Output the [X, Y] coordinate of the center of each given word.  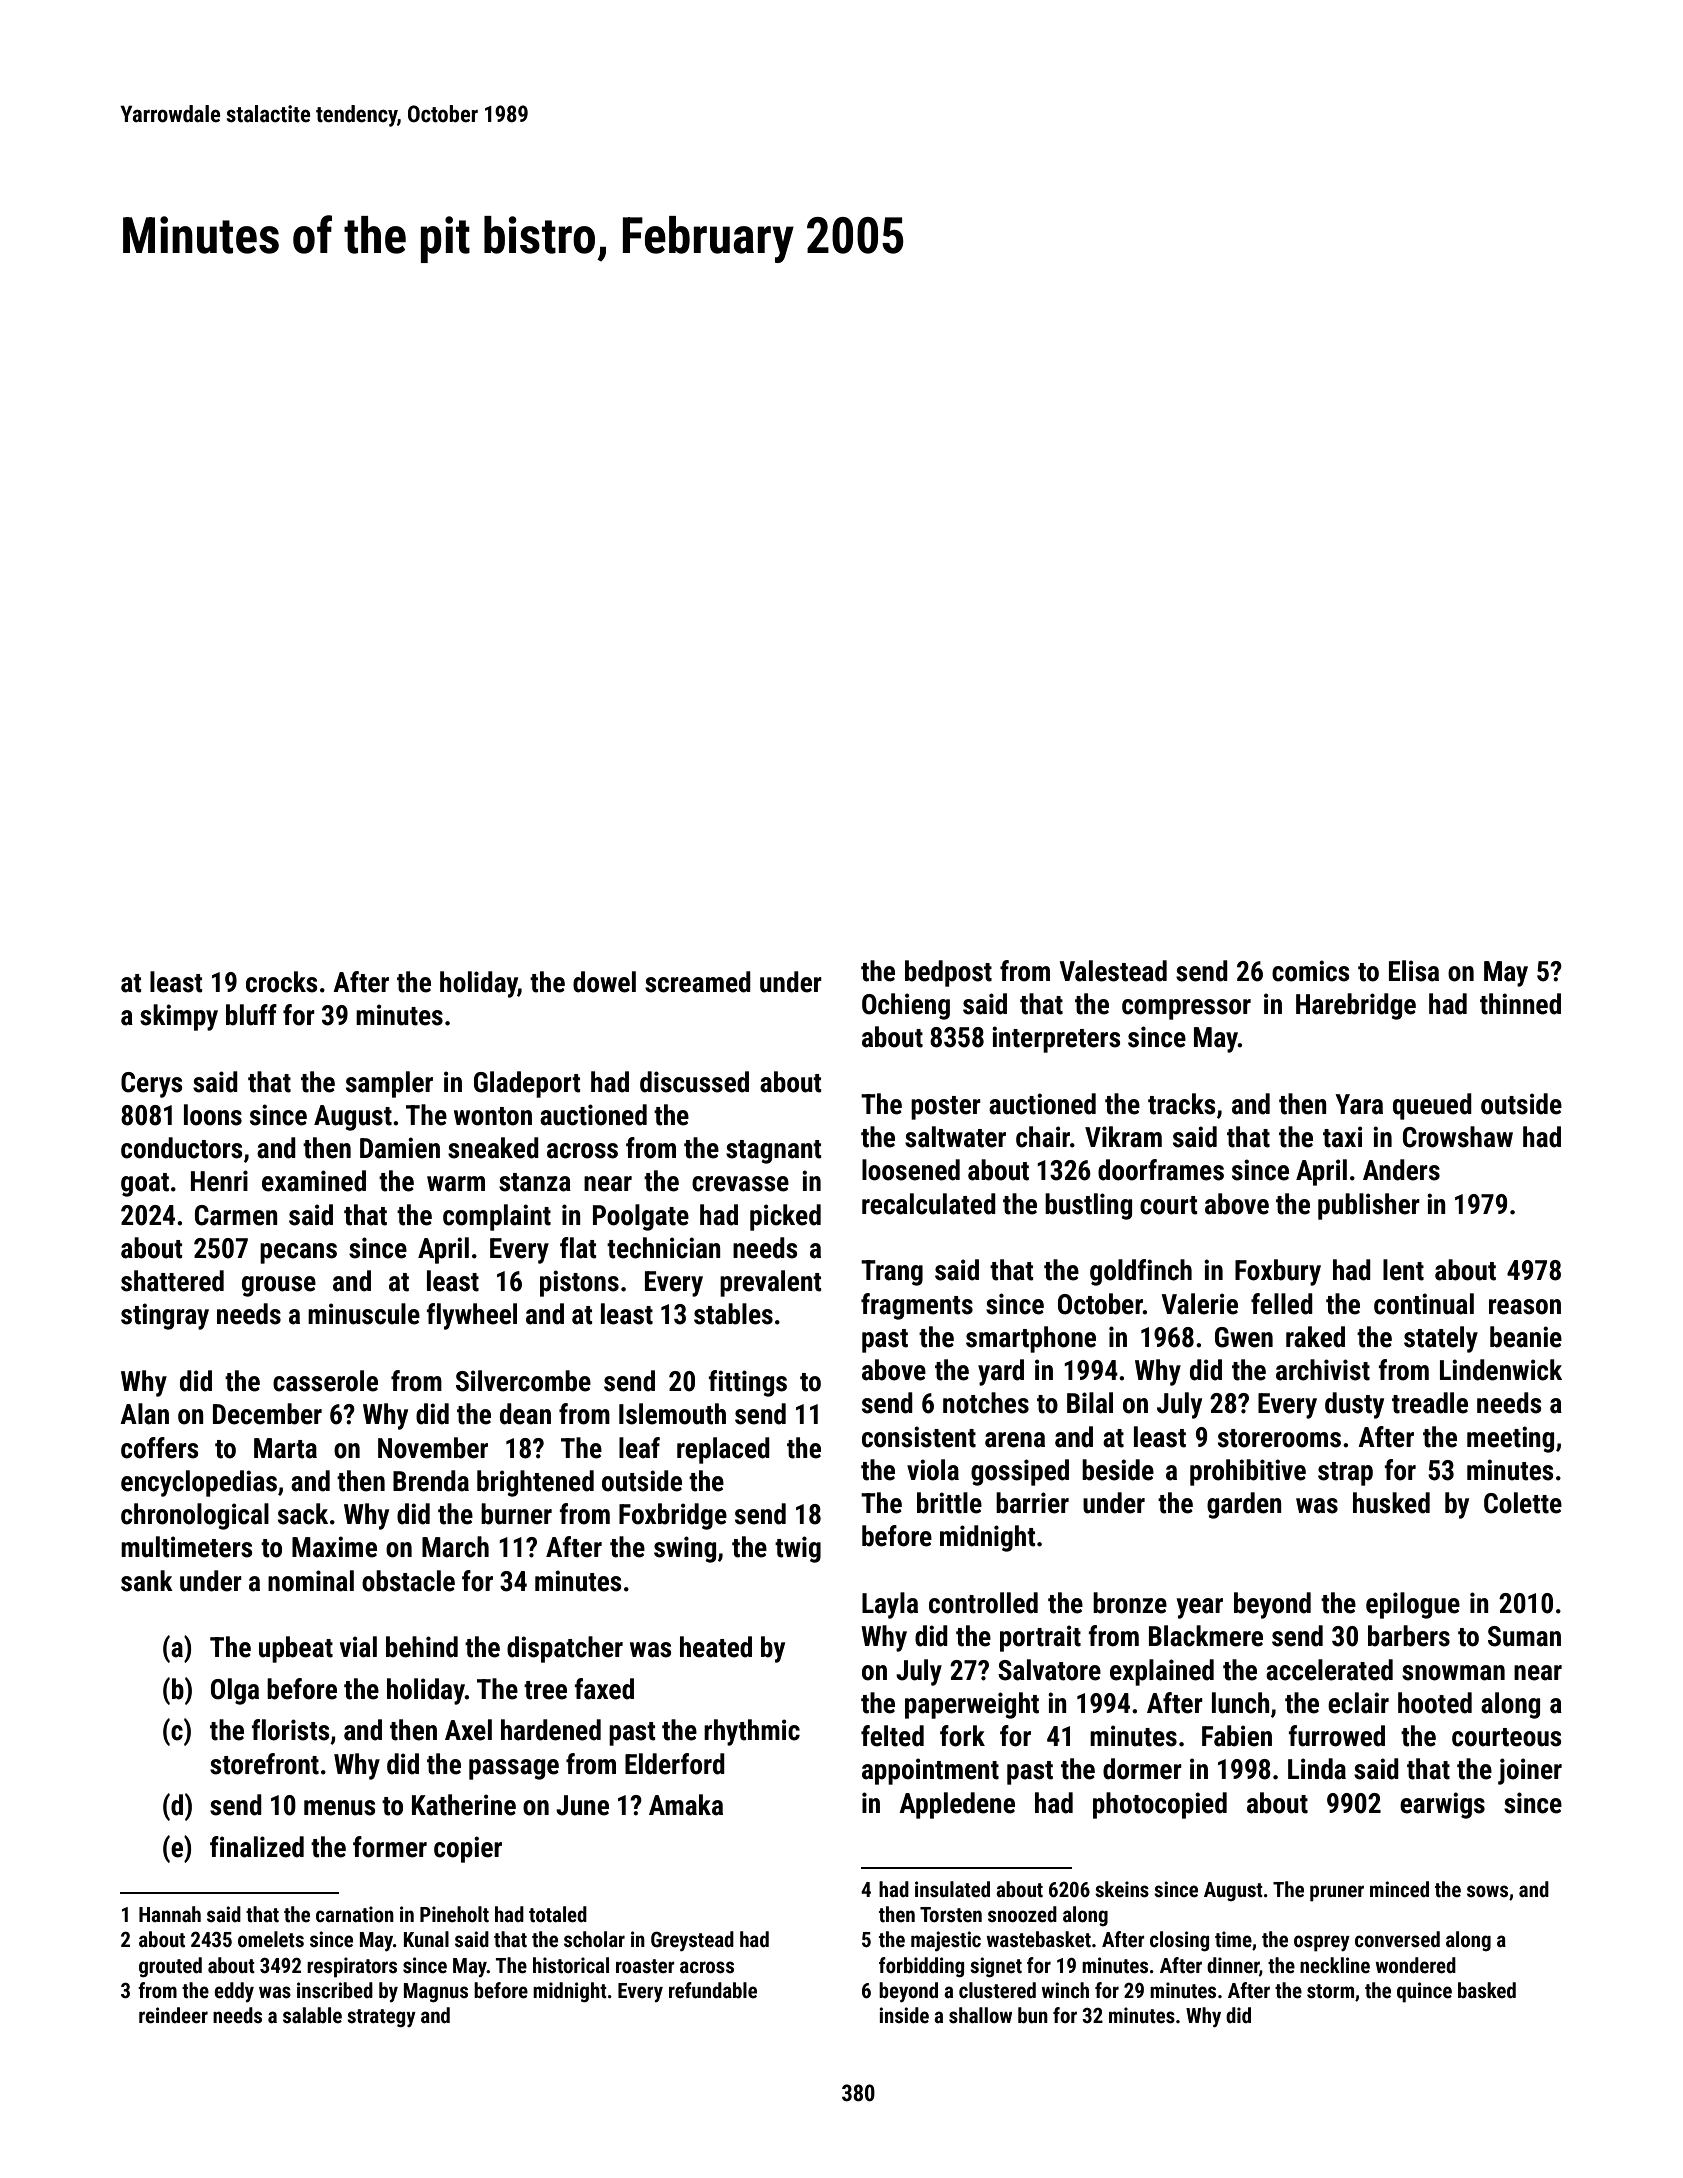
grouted [170, 1967]
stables [733, 1314]
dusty [1354, 1405]
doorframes [1161, 1170]
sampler [389, 1084]
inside [904, 2015]
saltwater [955, 1137]
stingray [165, 1316]
